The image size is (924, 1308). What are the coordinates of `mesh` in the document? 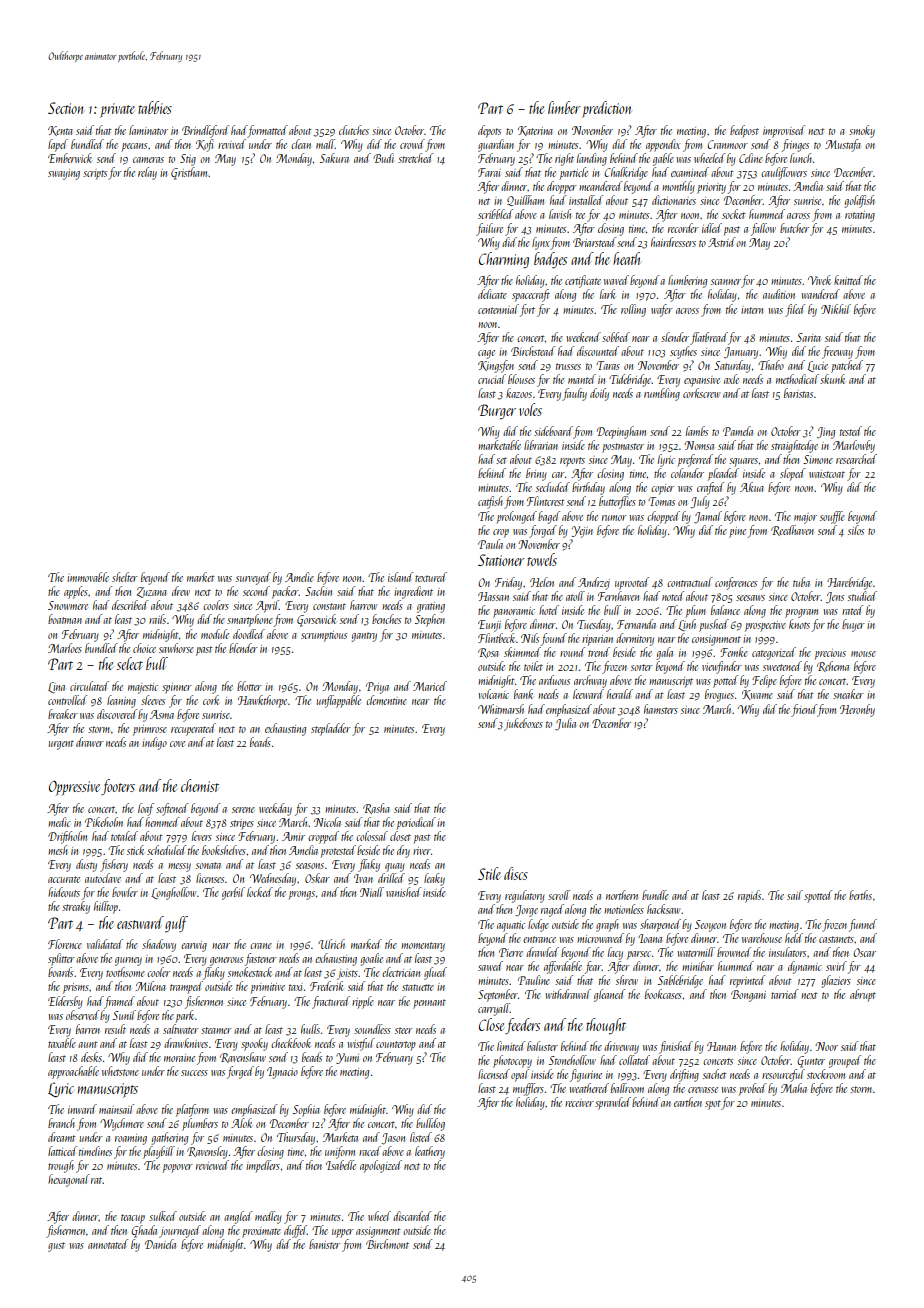 It's located at (58, 850).
